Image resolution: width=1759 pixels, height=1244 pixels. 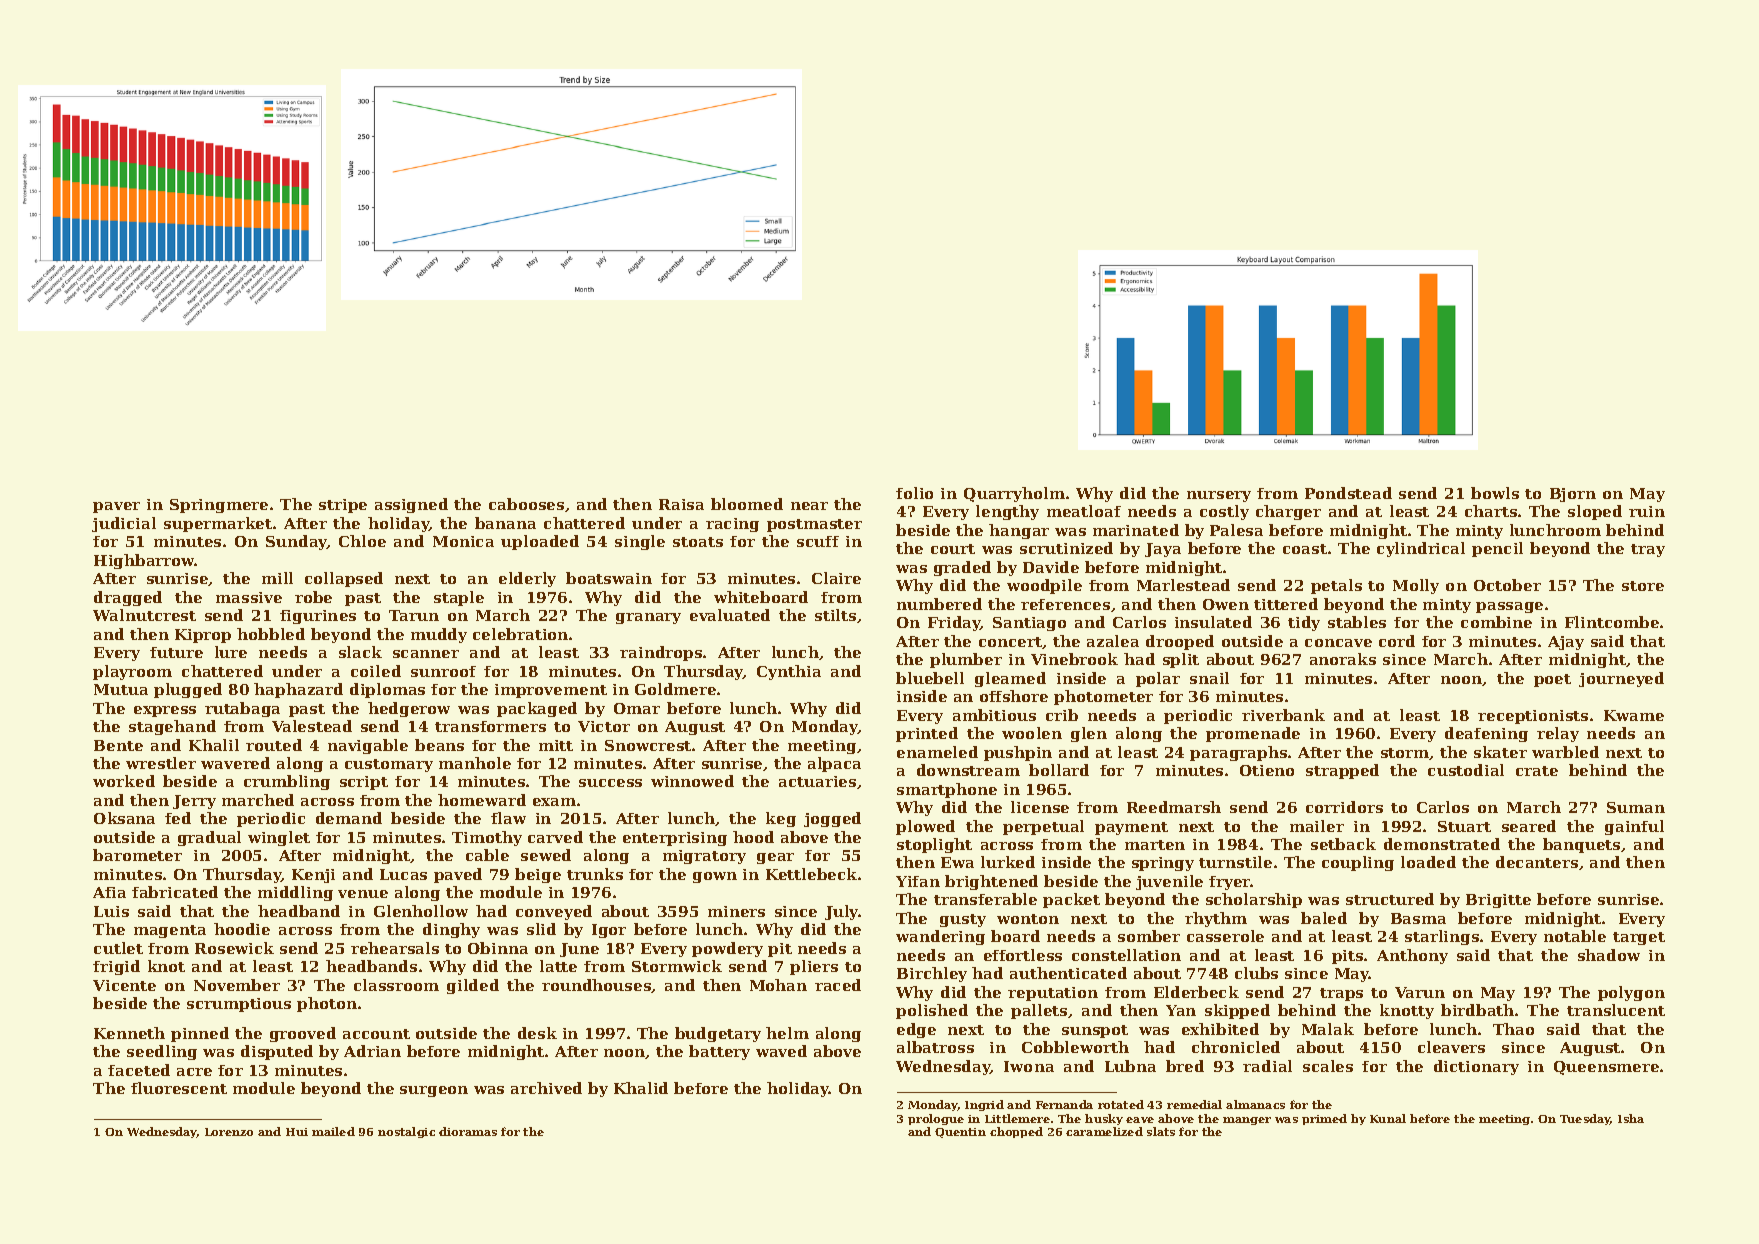 What do you see at coordinates (1008, 862) in the screenshot?
I see `lurked` at bounding box center [1008, 862].
